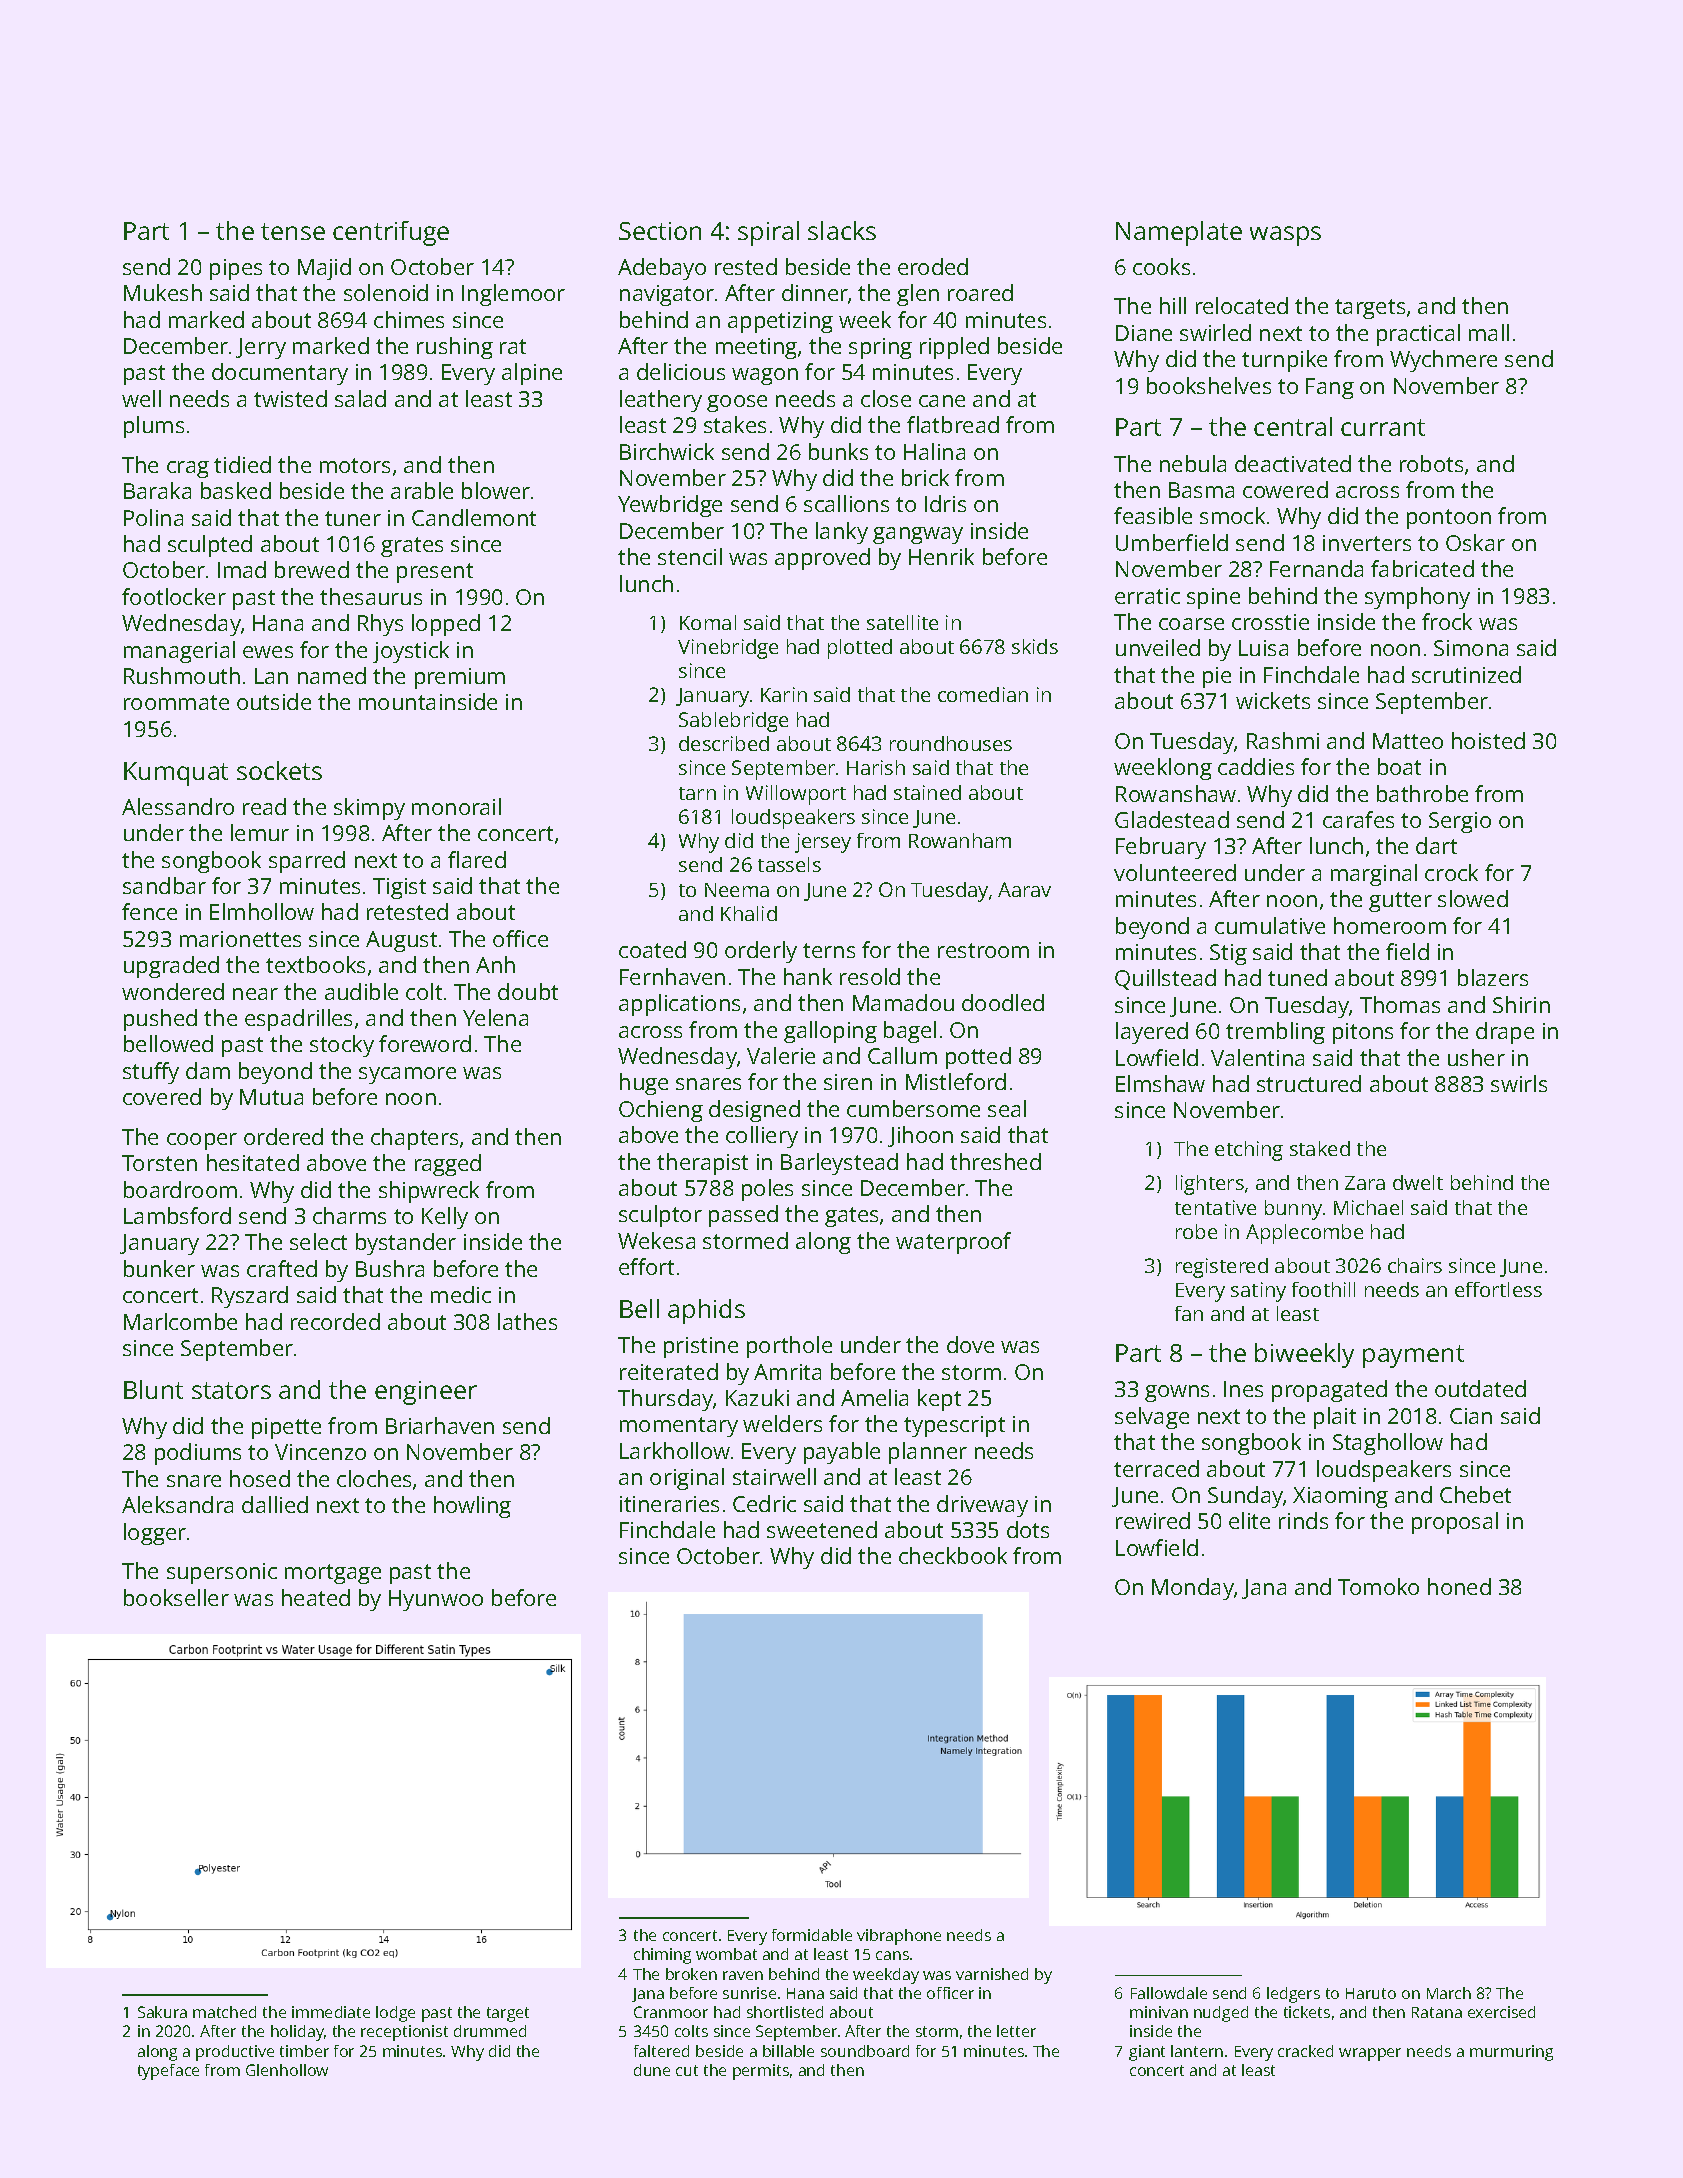  I want to click on Sakura, so click(162, 2012).
